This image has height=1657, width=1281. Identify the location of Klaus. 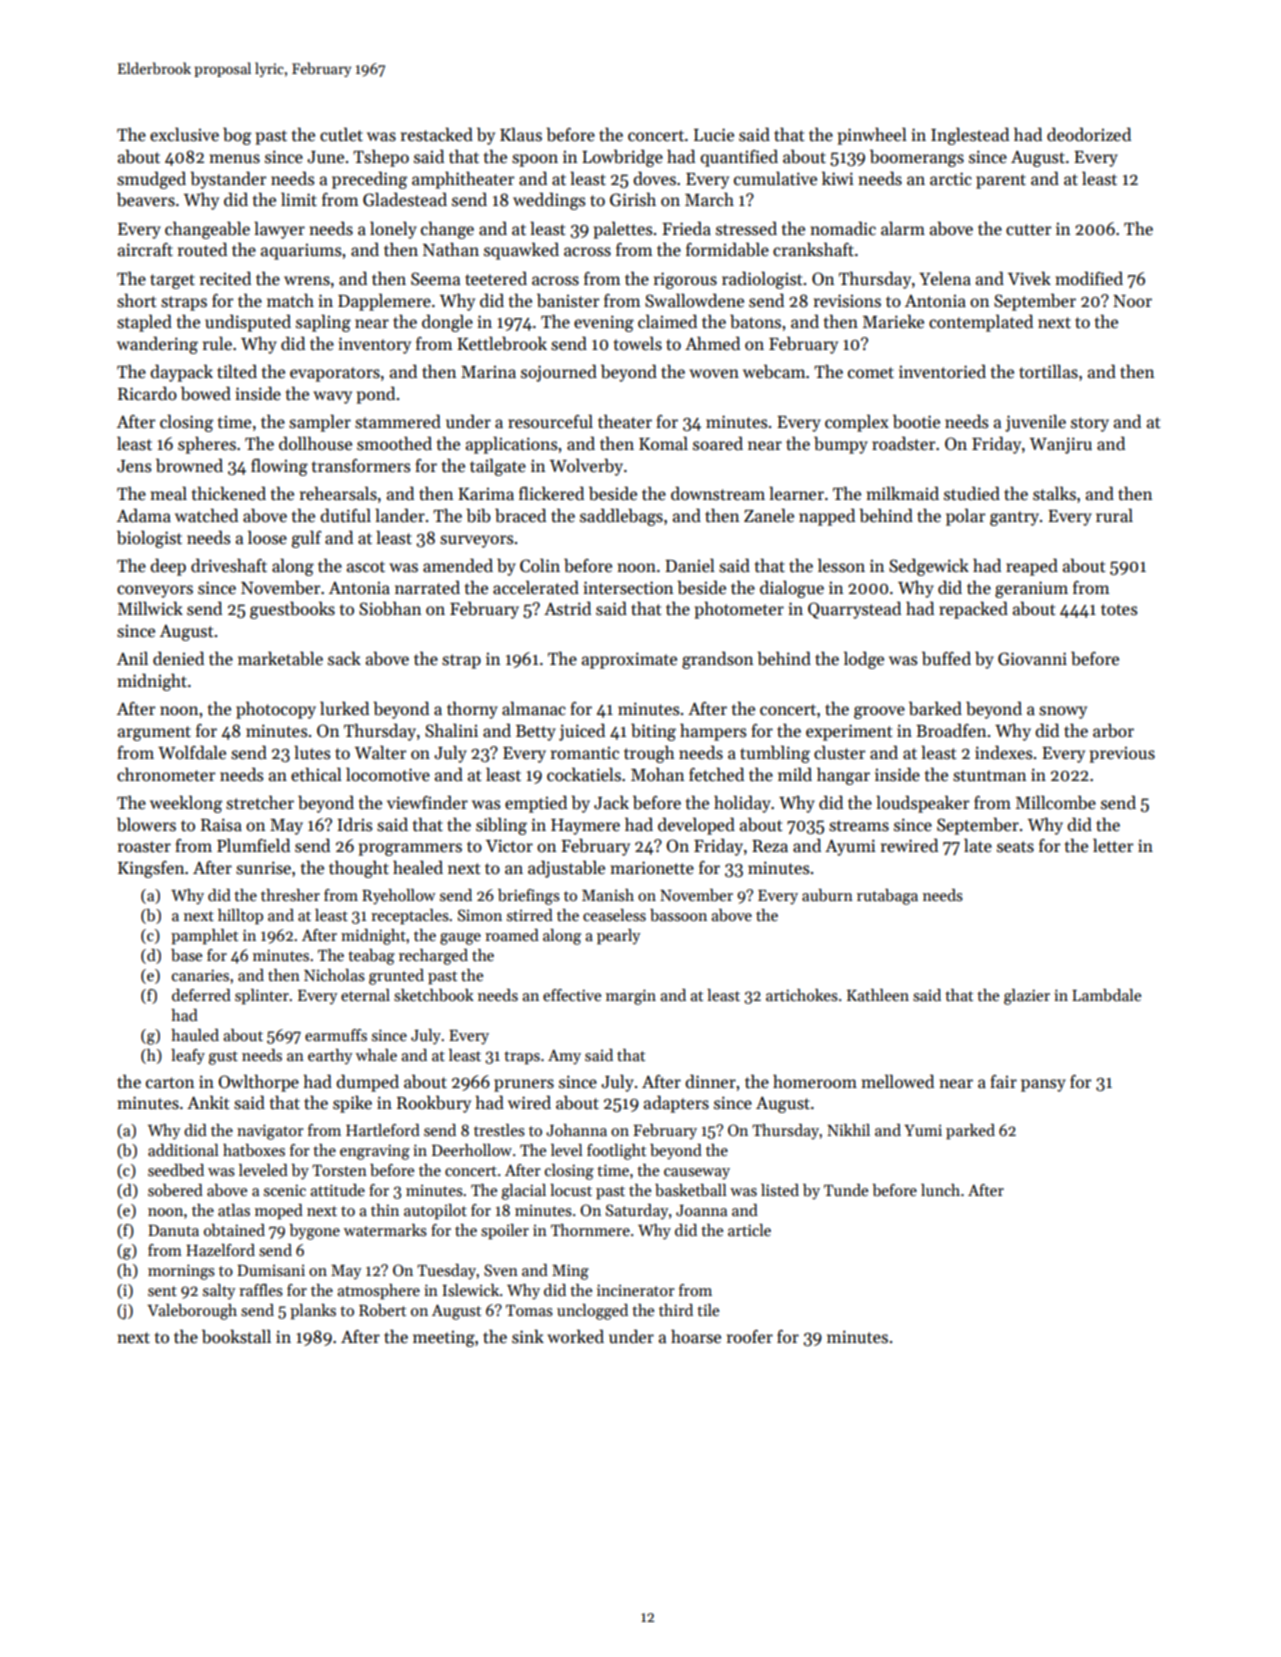
(521, 134).
